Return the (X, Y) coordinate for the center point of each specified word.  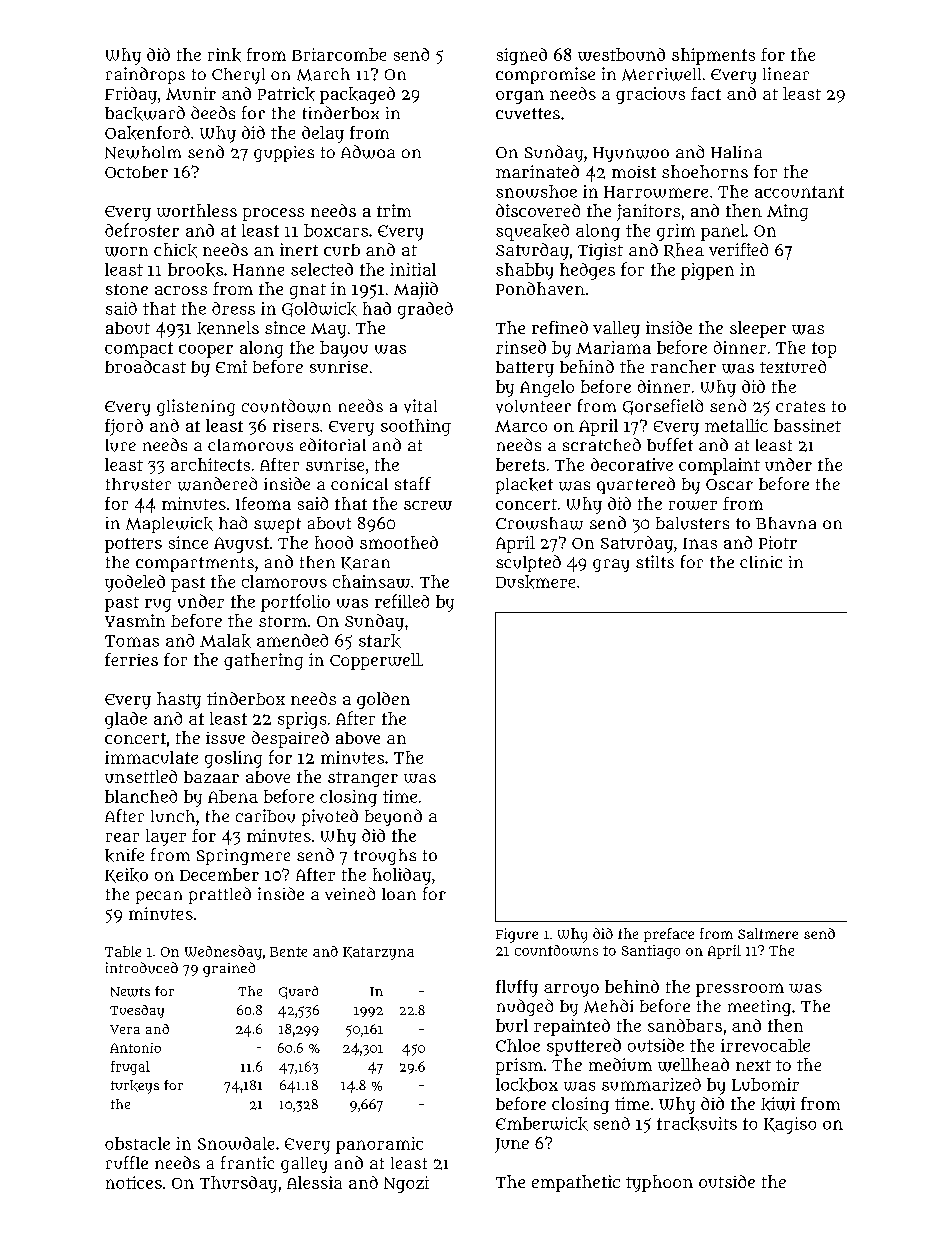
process (273, 214)
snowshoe (536, 191)
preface (669, 935)
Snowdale (236, 1143)
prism (519, 1066)
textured (793, 366)
